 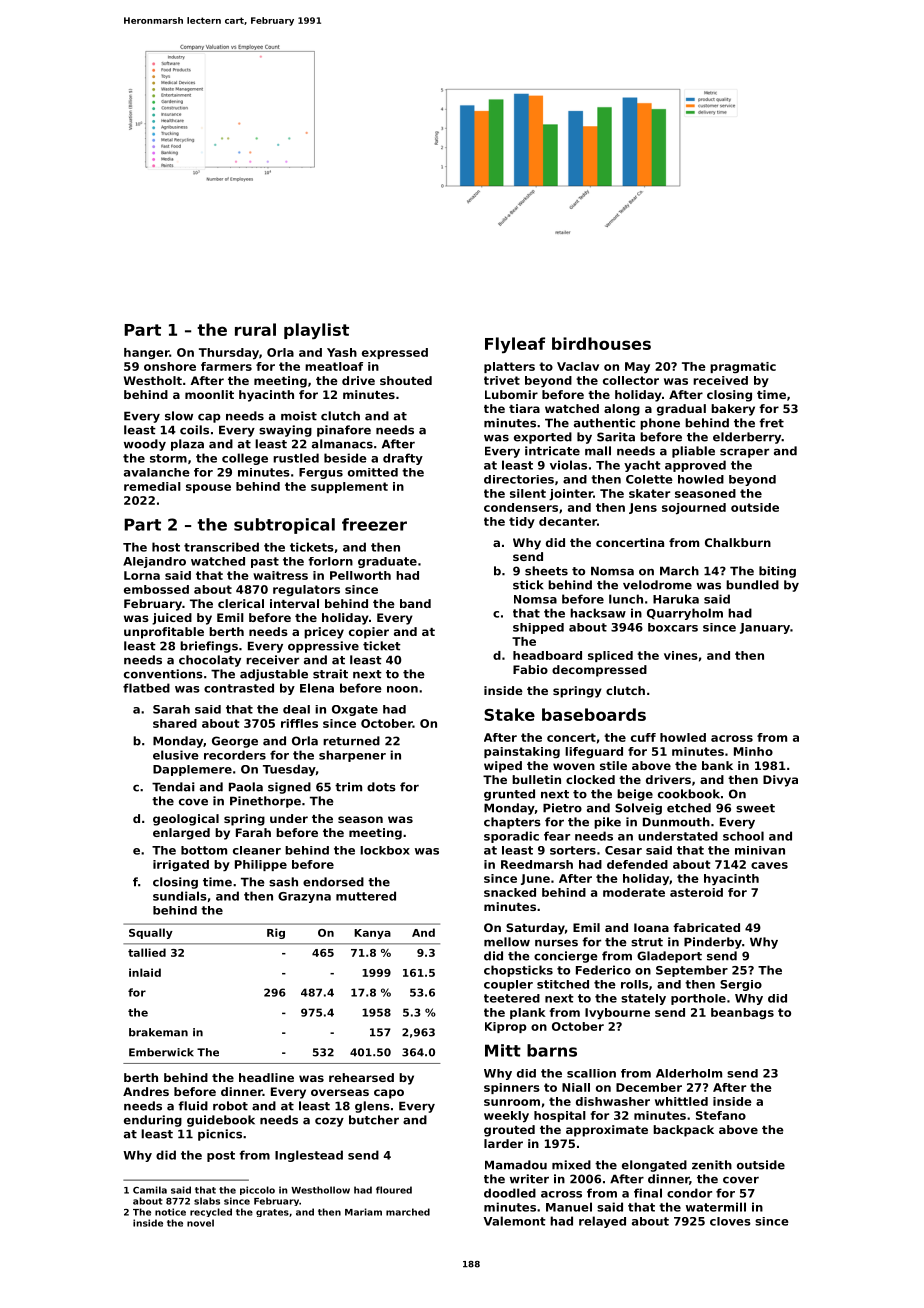 What do you see at coordinates (743, 367) in the page?
I see `pragmatic` at bounding box center [743, 367].
